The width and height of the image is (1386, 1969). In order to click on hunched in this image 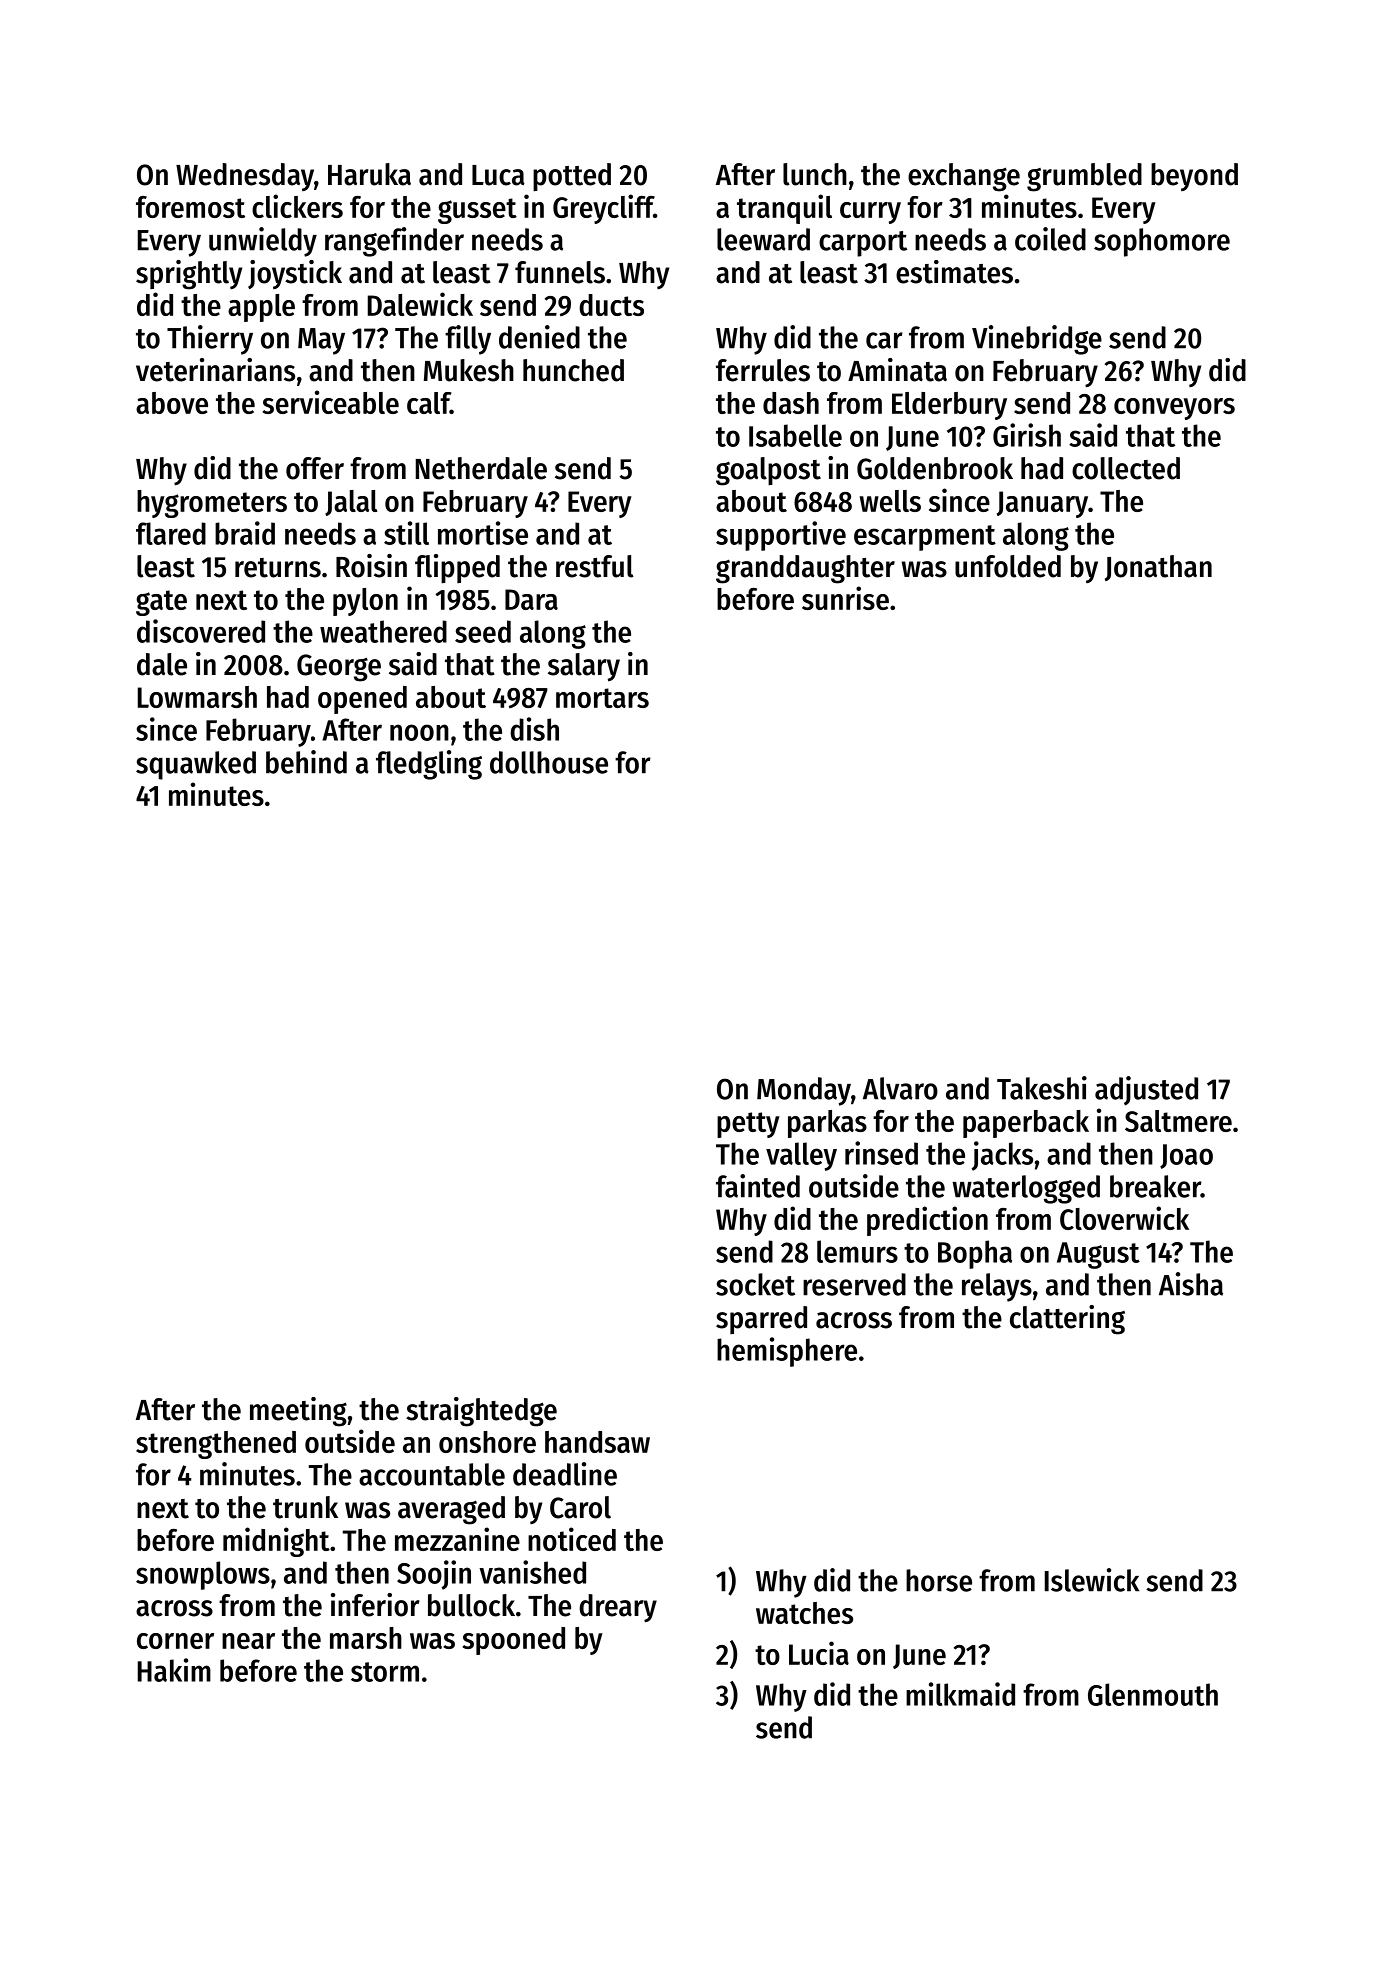, I will do `click(573, 370)`.
